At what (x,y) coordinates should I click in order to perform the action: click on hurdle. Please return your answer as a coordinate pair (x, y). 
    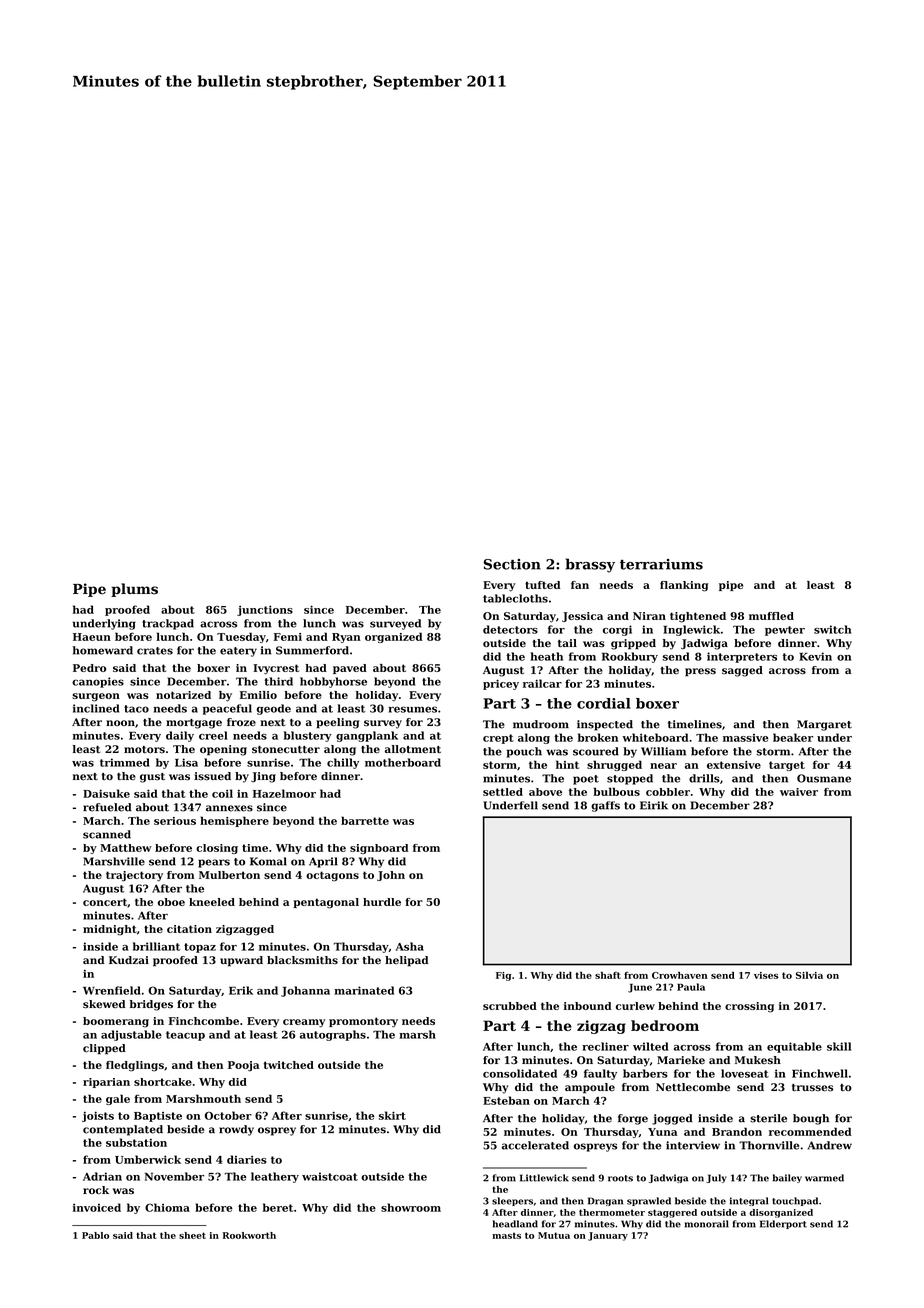
    Looking at the image, I should click on (382, 902).
